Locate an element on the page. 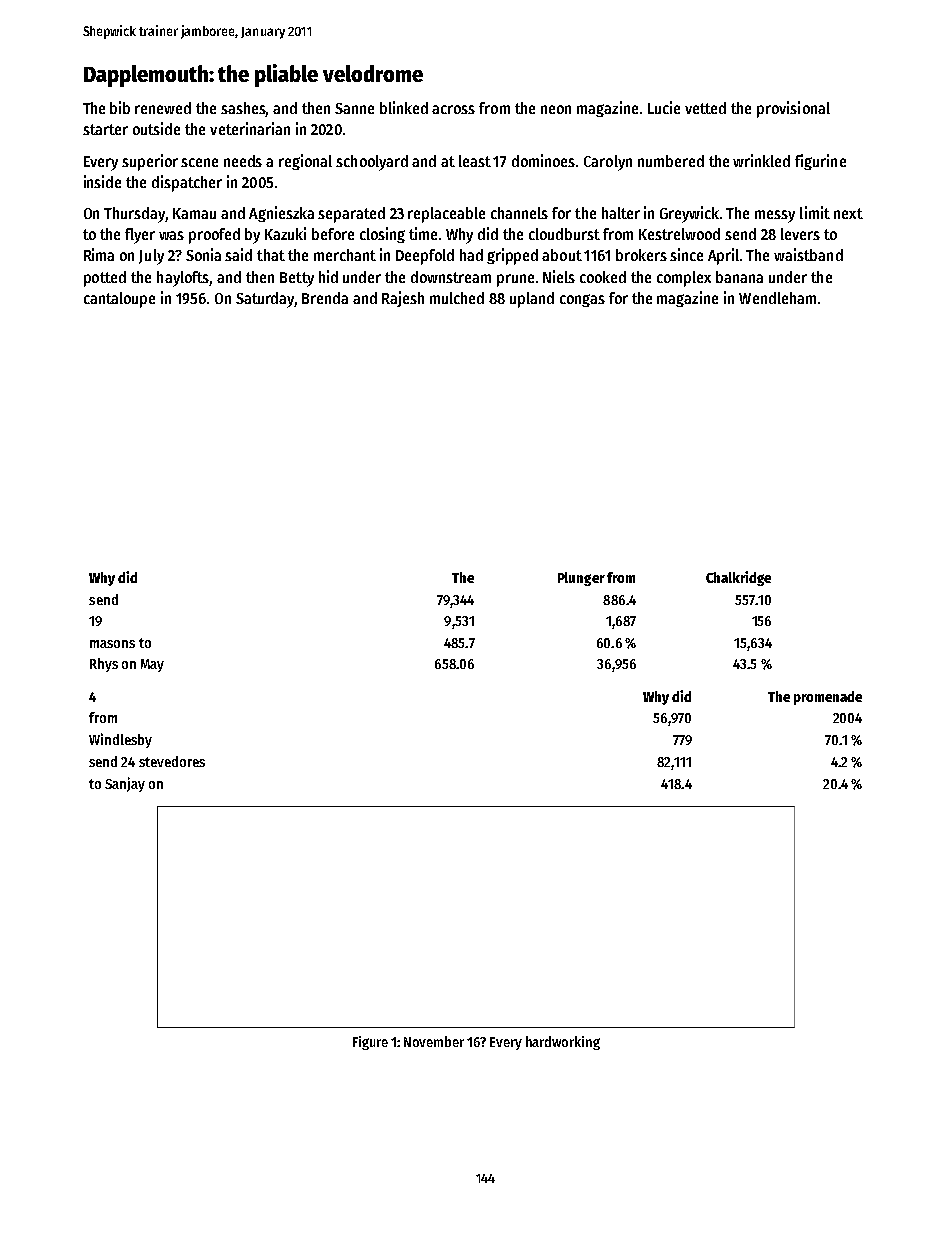 This image has height=1233, width=952. stevedores is located at coordinates (172, 761).
